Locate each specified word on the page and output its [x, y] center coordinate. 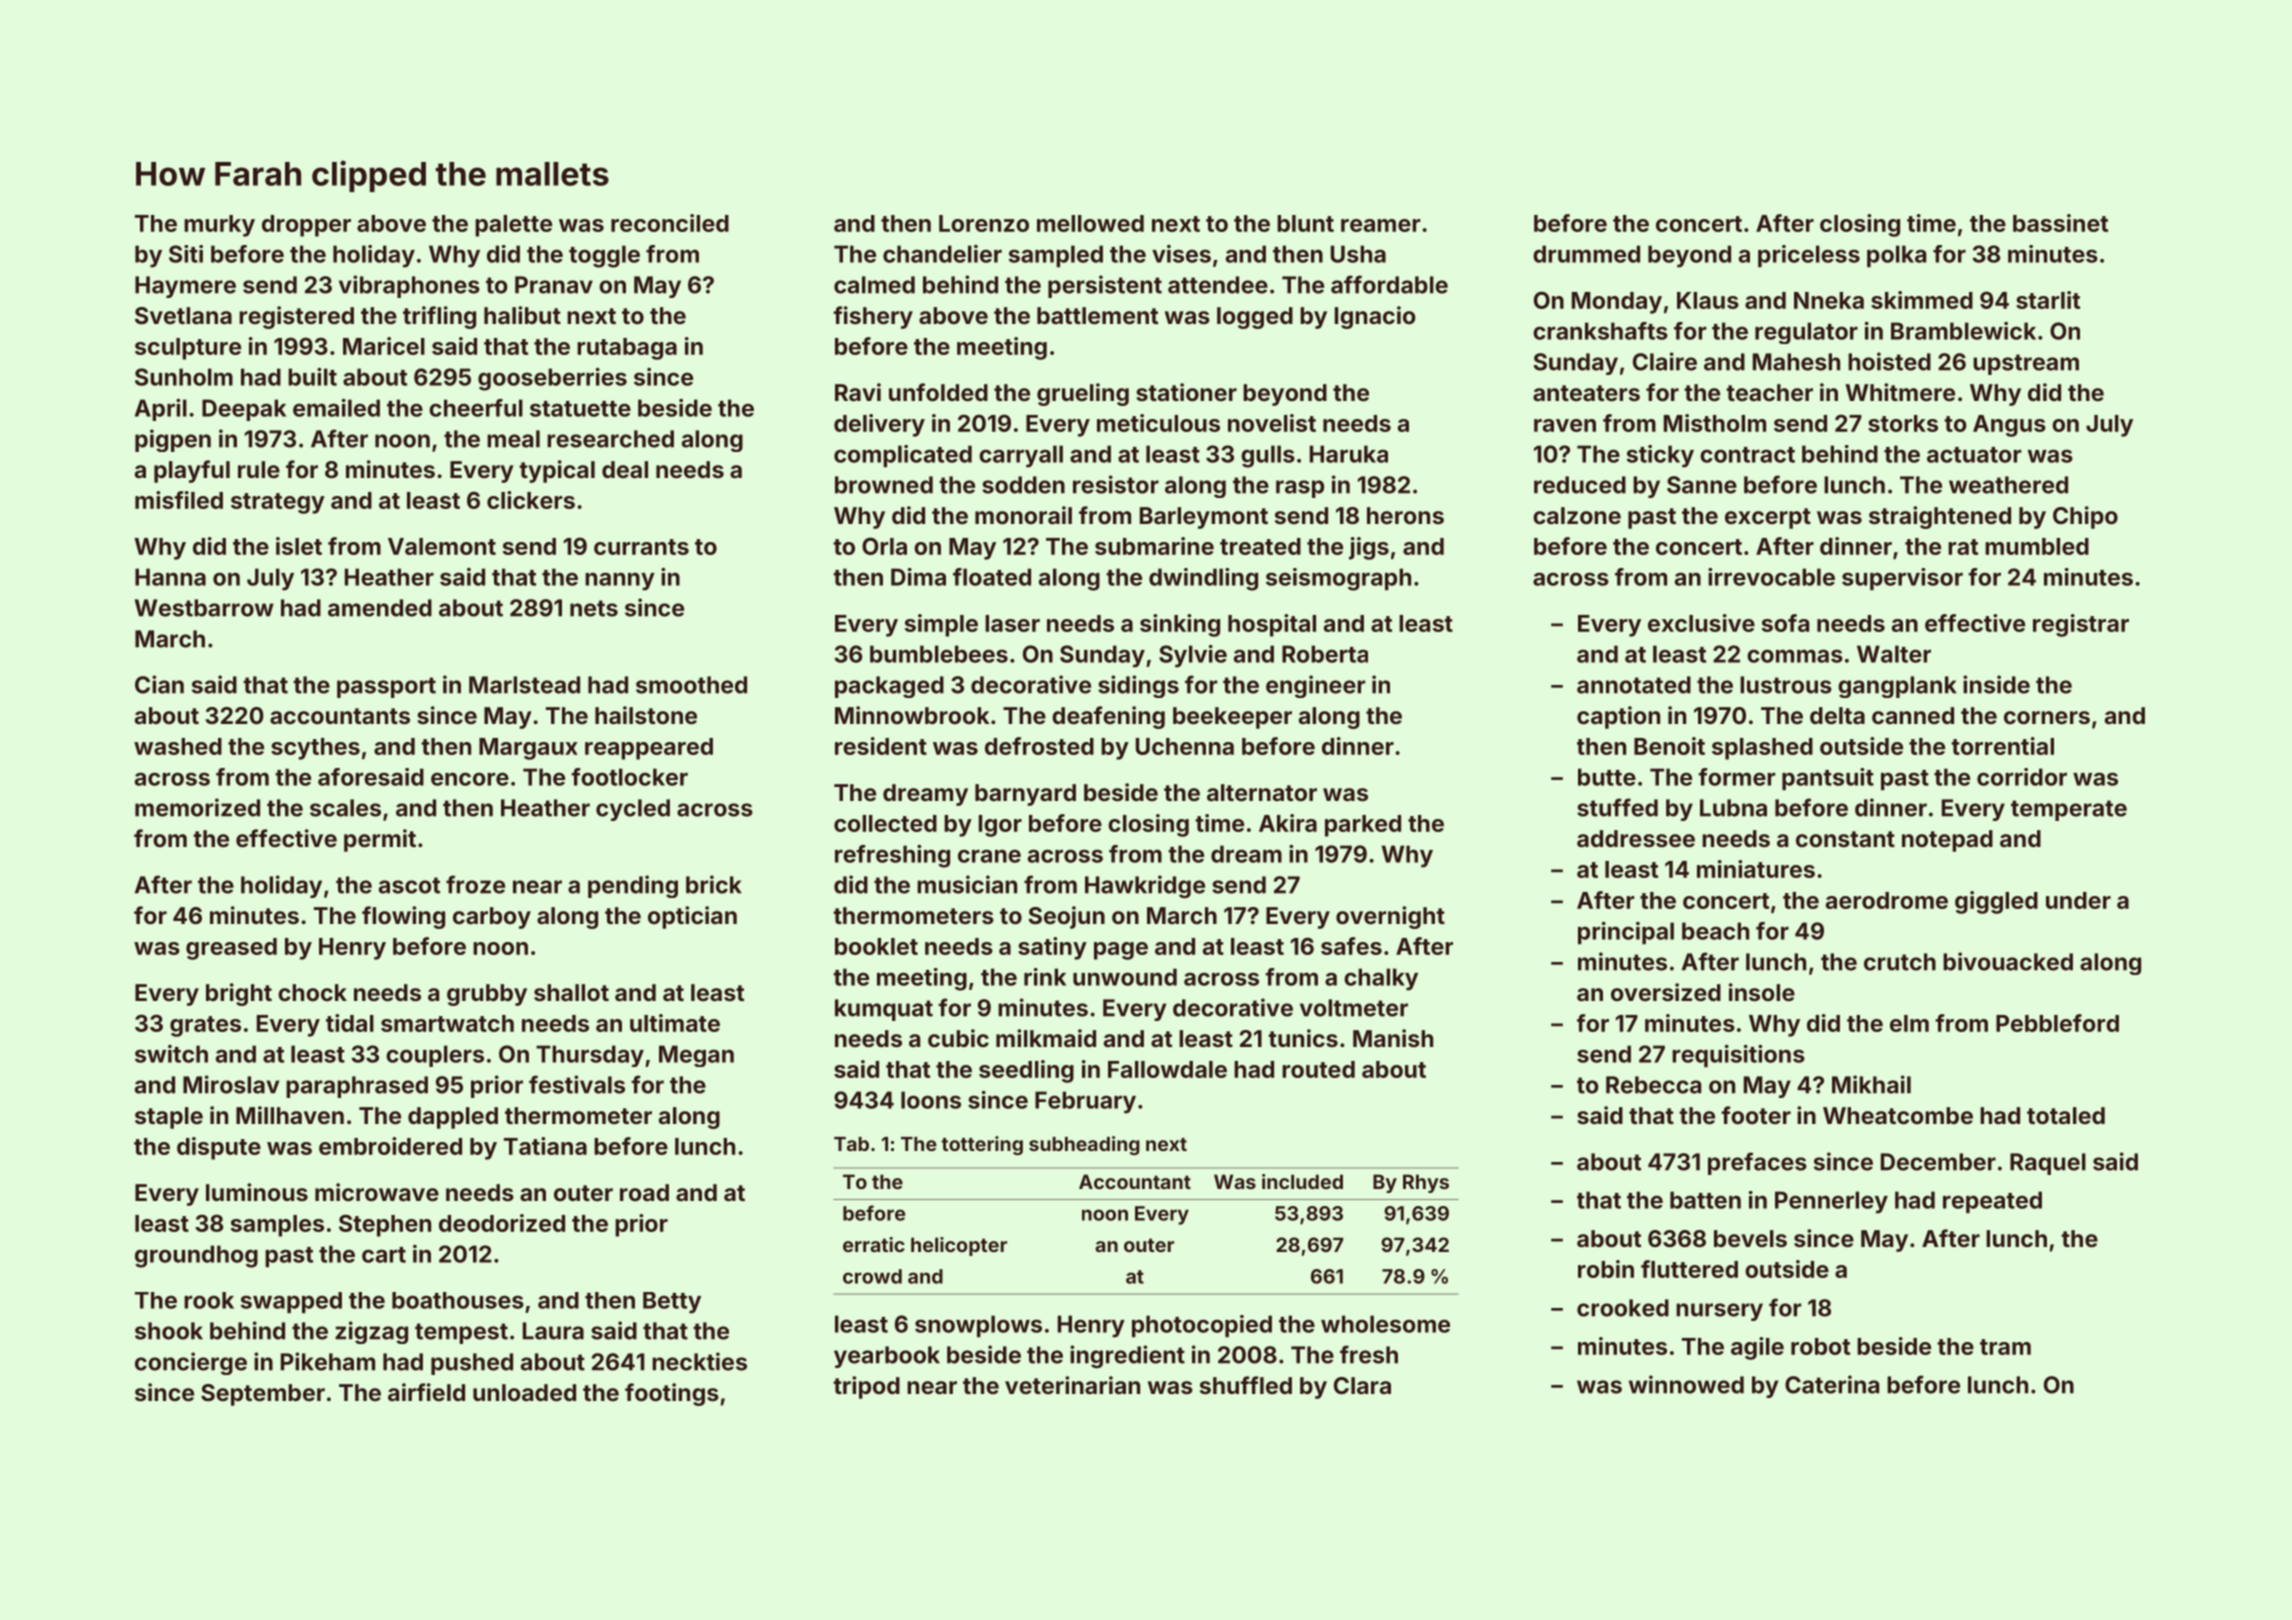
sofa [1785, 623]
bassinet [2060, 223]
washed [178, 746]
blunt [1305, 223]
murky [219, 226]
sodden [1023, 485]
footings [672, 1394]
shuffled [1246, 1385]
